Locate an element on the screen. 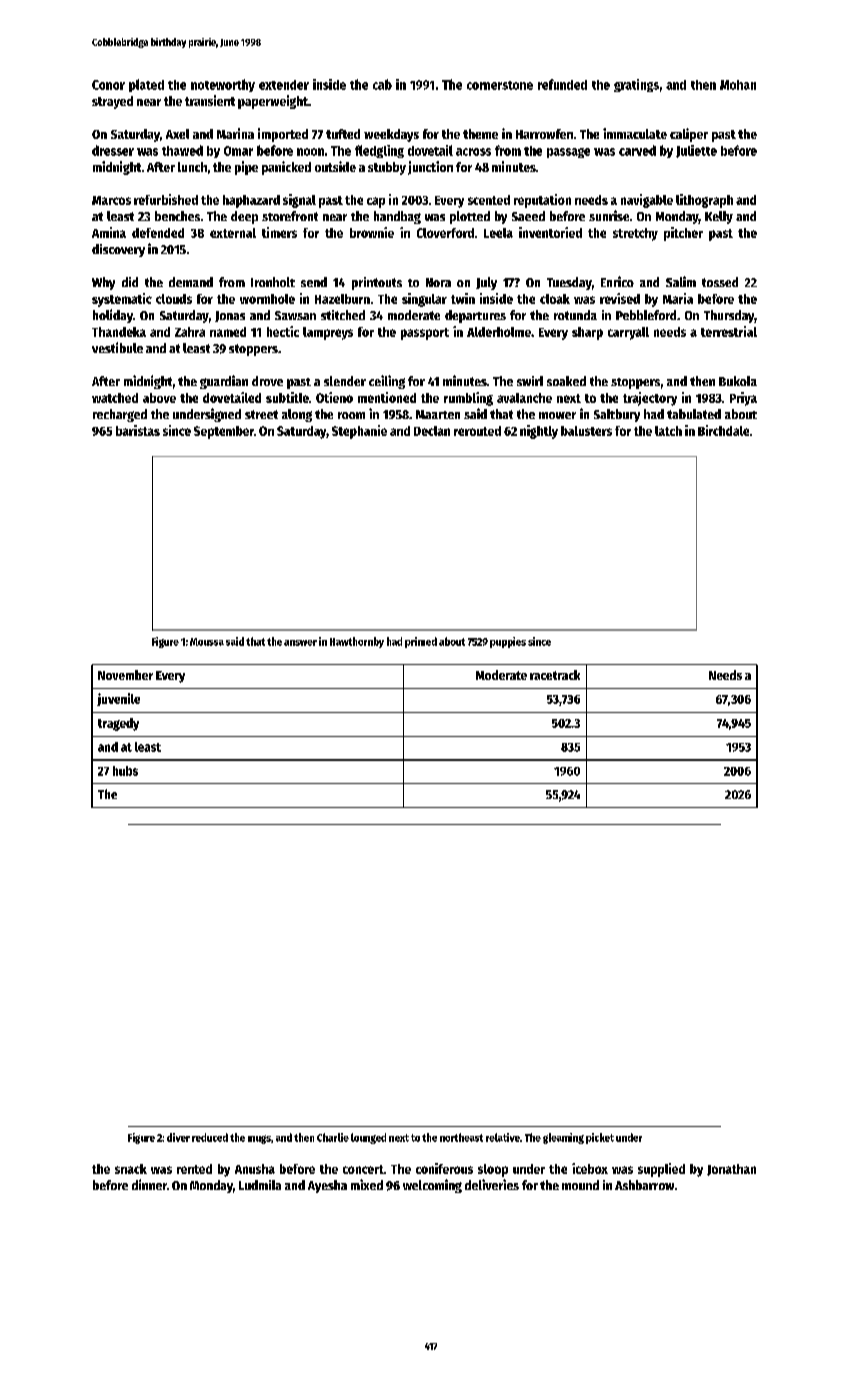 The image size is (849, 1400). hubs is located at coordinates (125, 771).
